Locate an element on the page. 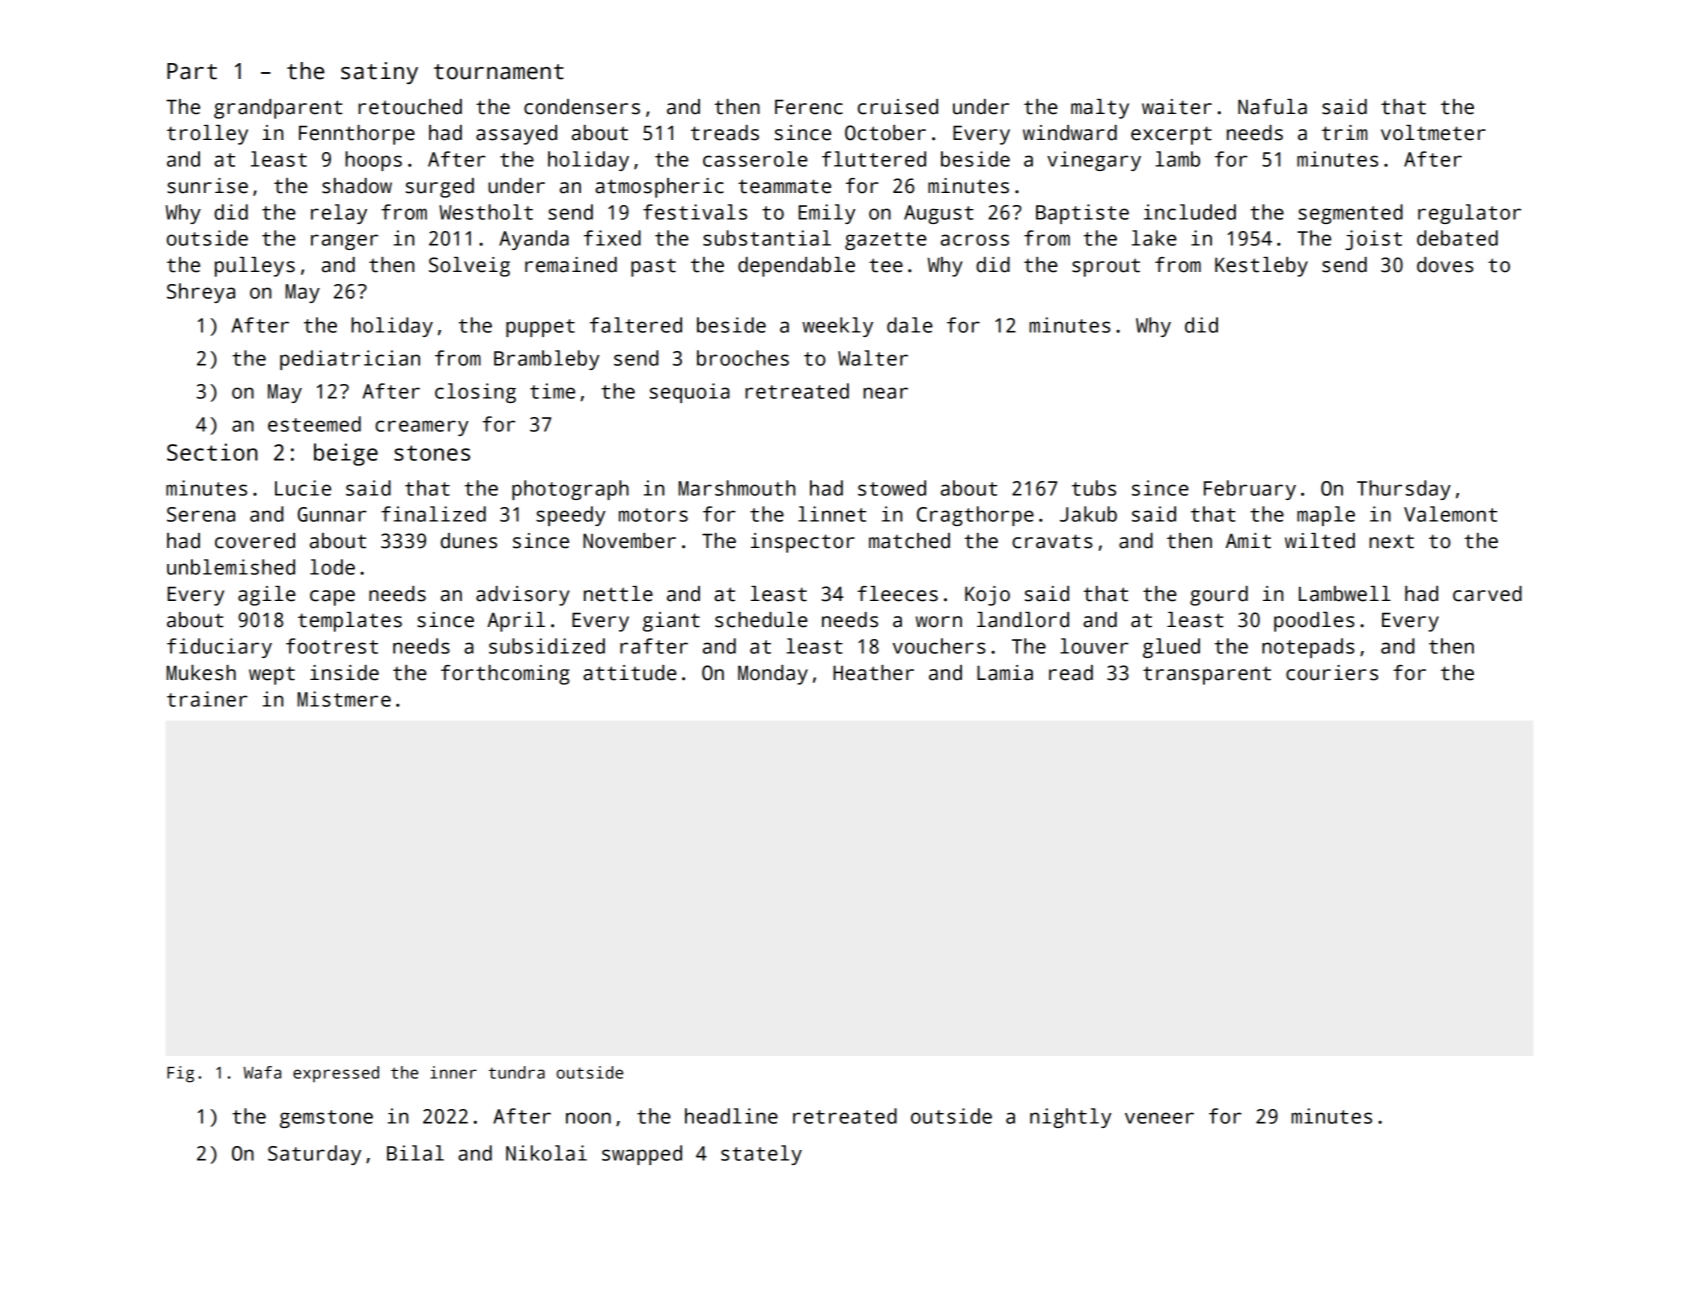 The height and width of the image is (1312, 1699). Wafa is located at coordinates (262, 1072).
